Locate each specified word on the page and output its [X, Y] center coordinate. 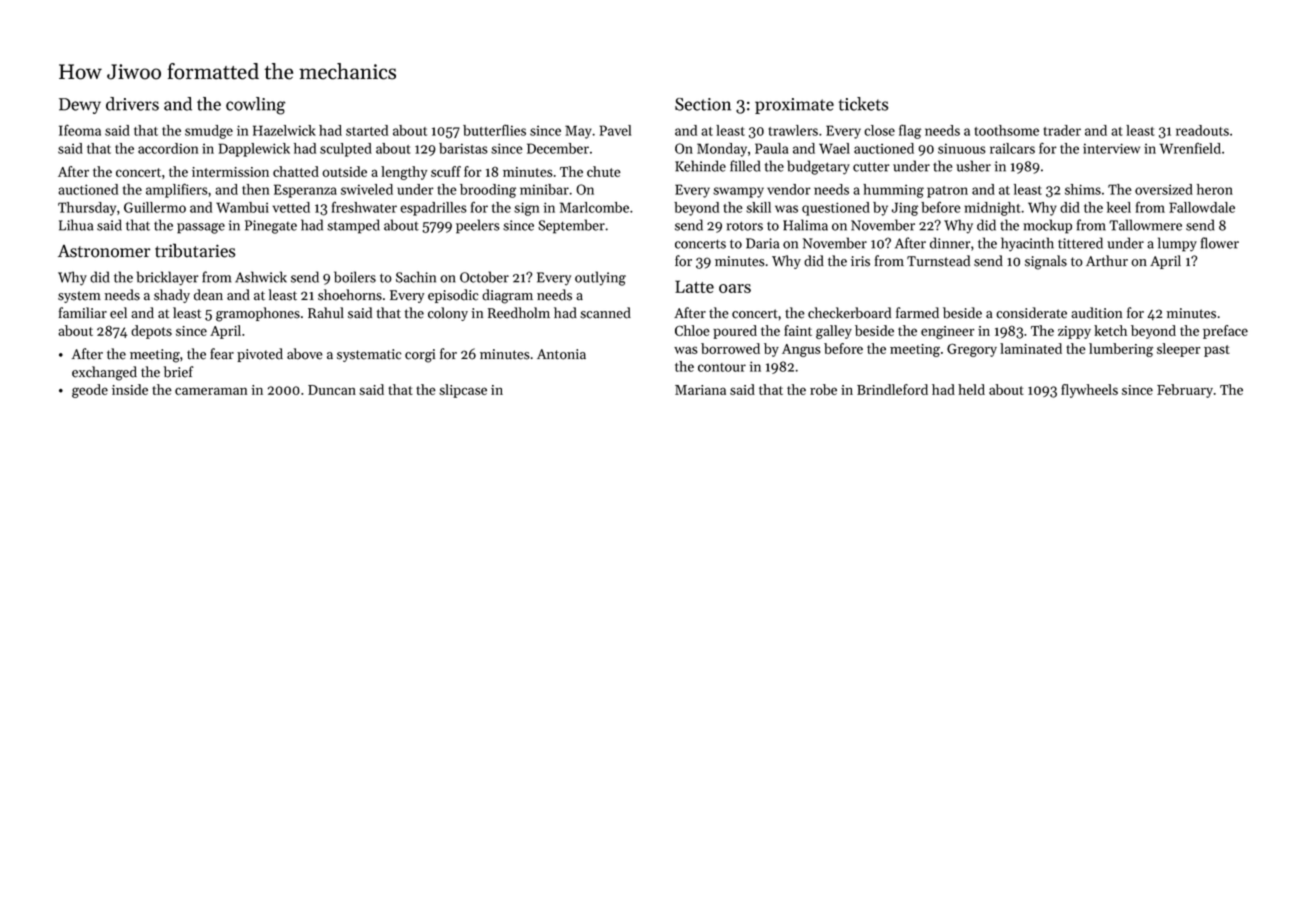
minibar [544, 189]
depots [151, 332]
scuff [446, 171]
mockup [1047, 226]
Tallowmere [1145, 225]
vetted [291, 207]
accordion [168, 148]
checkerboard [849, 313]
